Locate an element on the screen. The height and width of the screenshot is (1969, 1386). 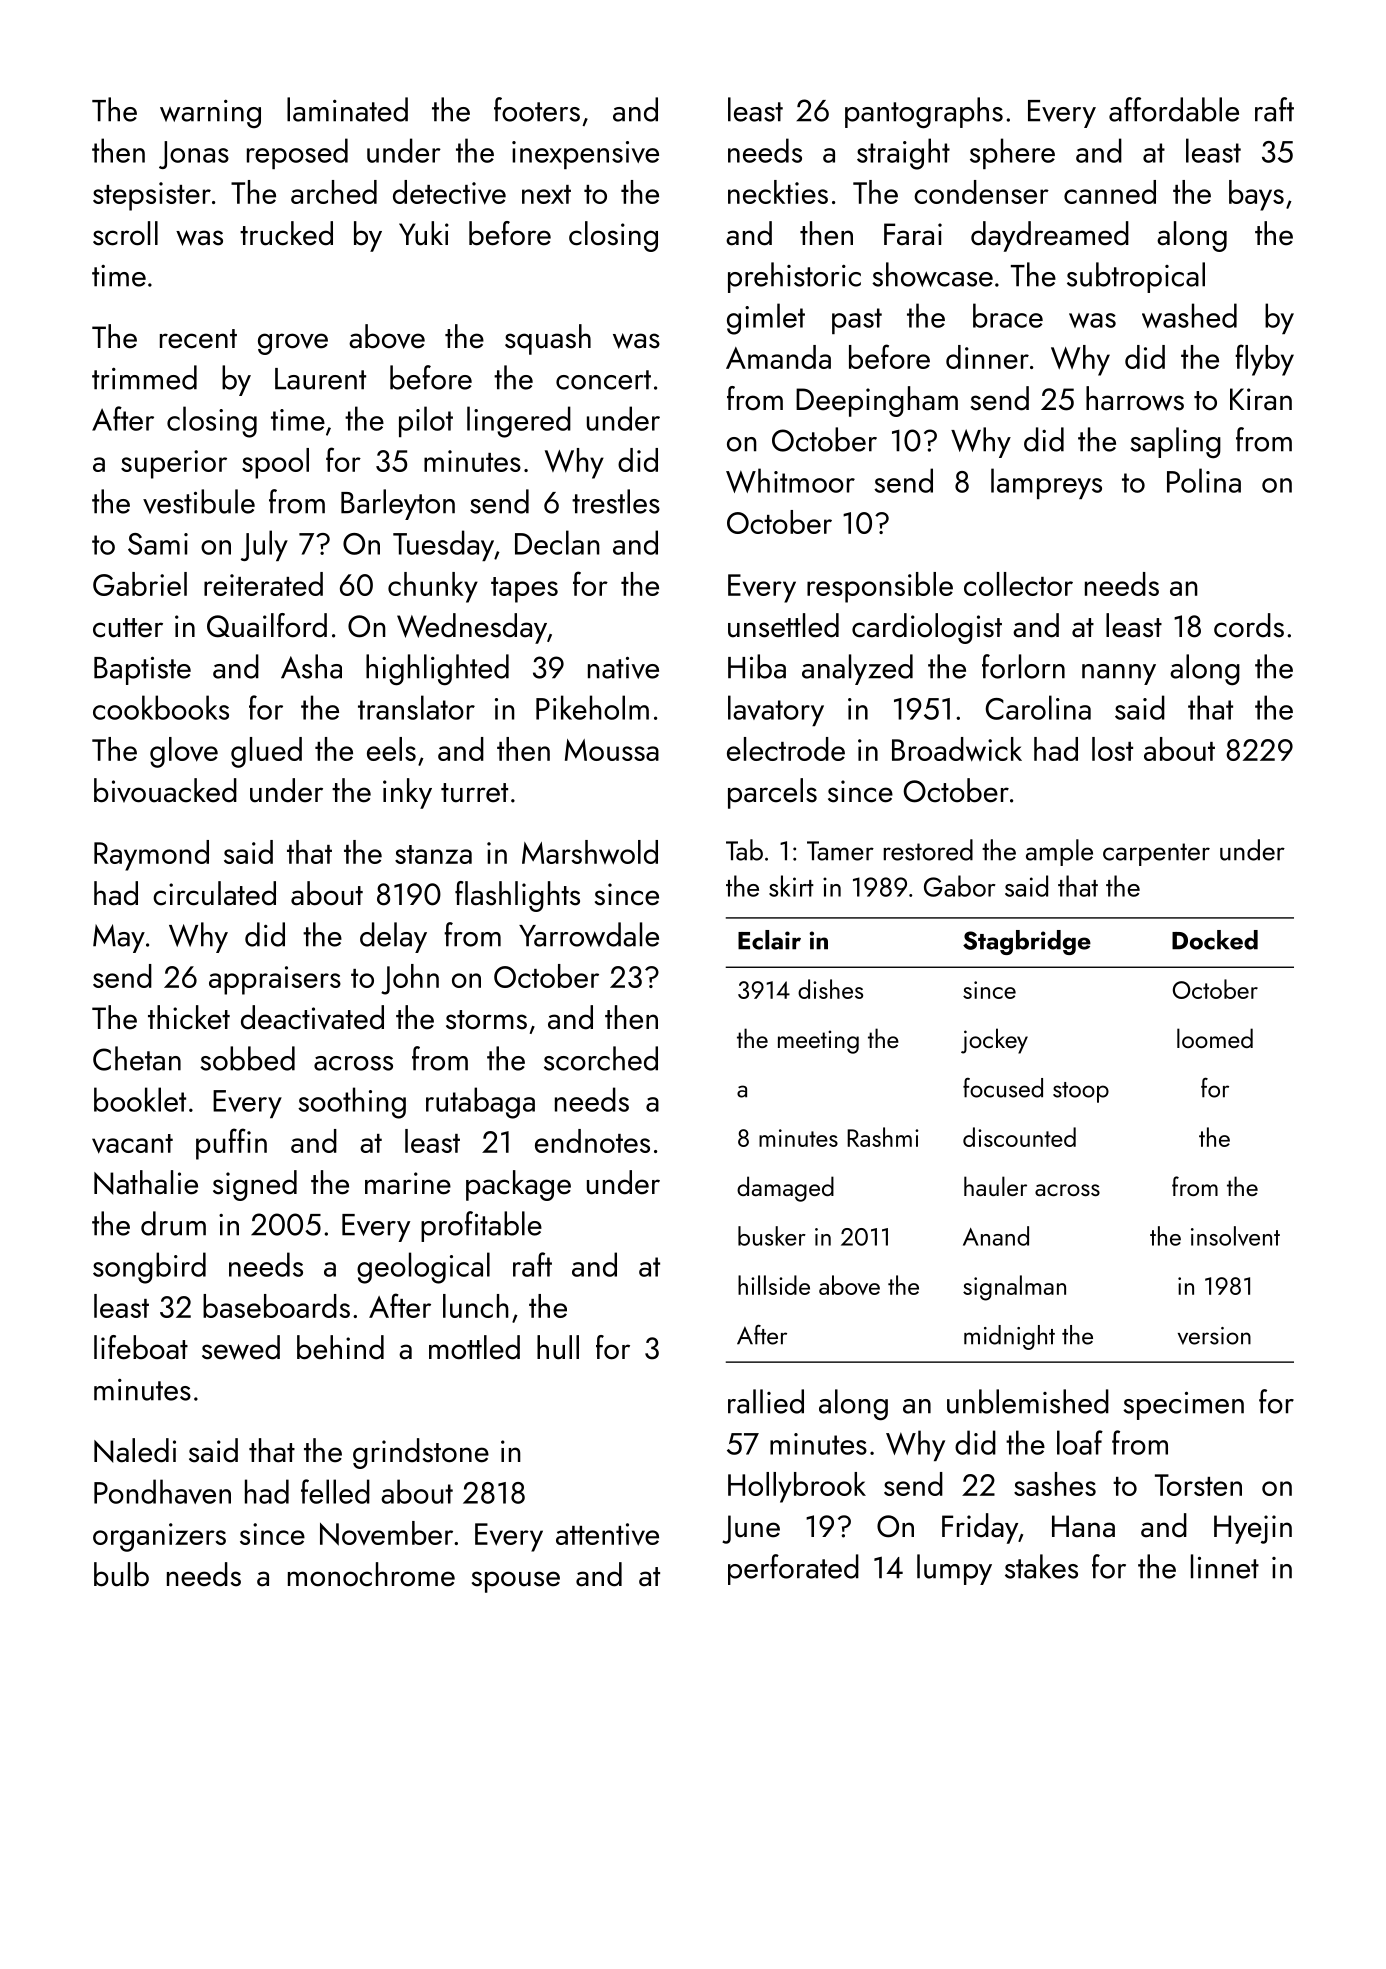
Whitmoor is located at coordinates (790, 480).
